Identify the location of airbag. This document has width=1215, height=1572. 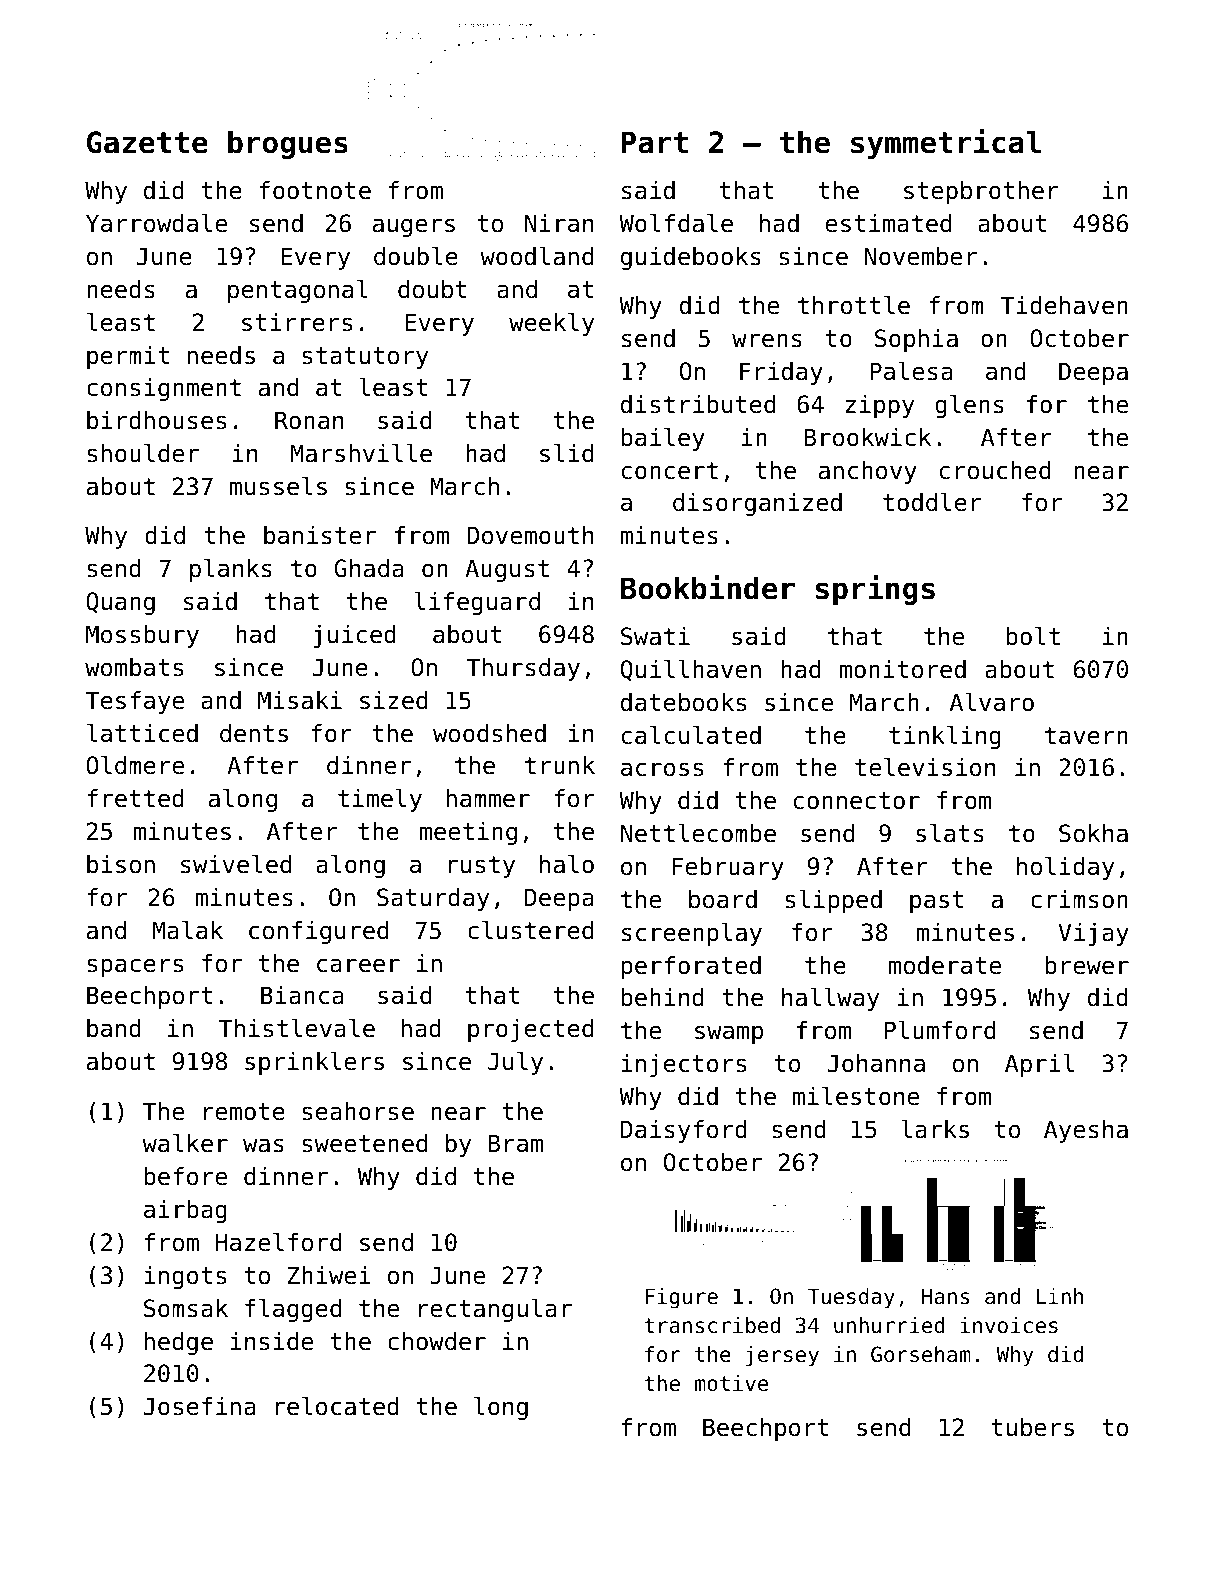
(185, 1211).
